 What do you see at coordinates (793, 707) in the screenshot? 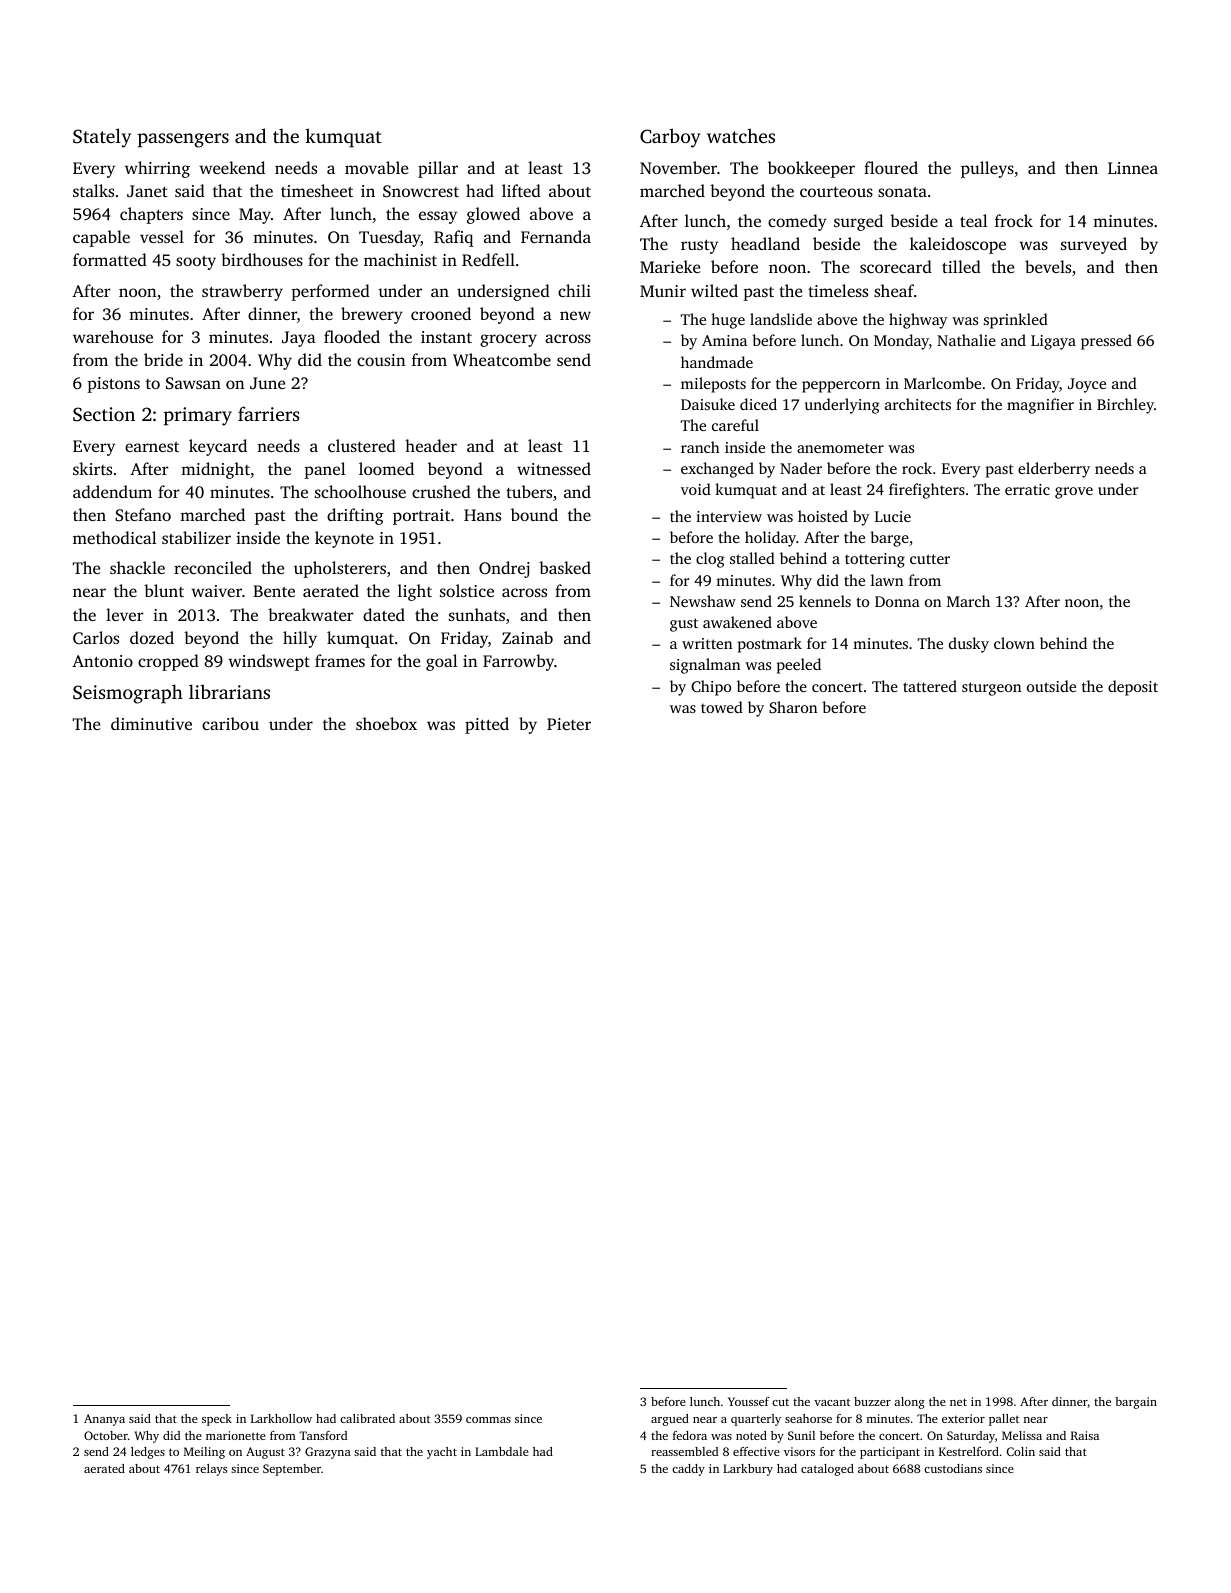
I see `Sharon` at bounding box center [793, 707].
